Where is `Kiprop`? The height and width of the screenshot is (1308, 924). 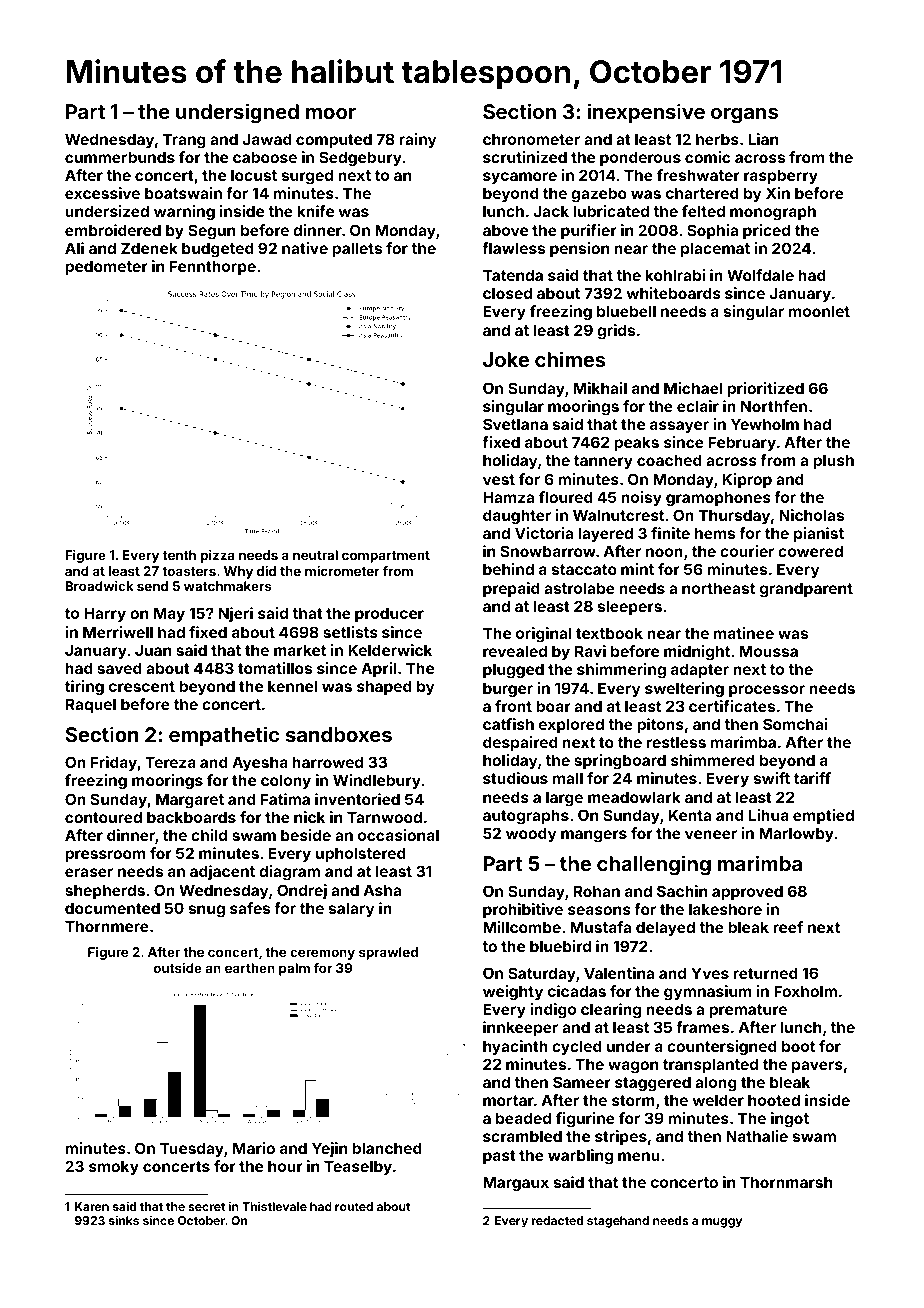
Kiprop is located at coordinates (747, 480).
